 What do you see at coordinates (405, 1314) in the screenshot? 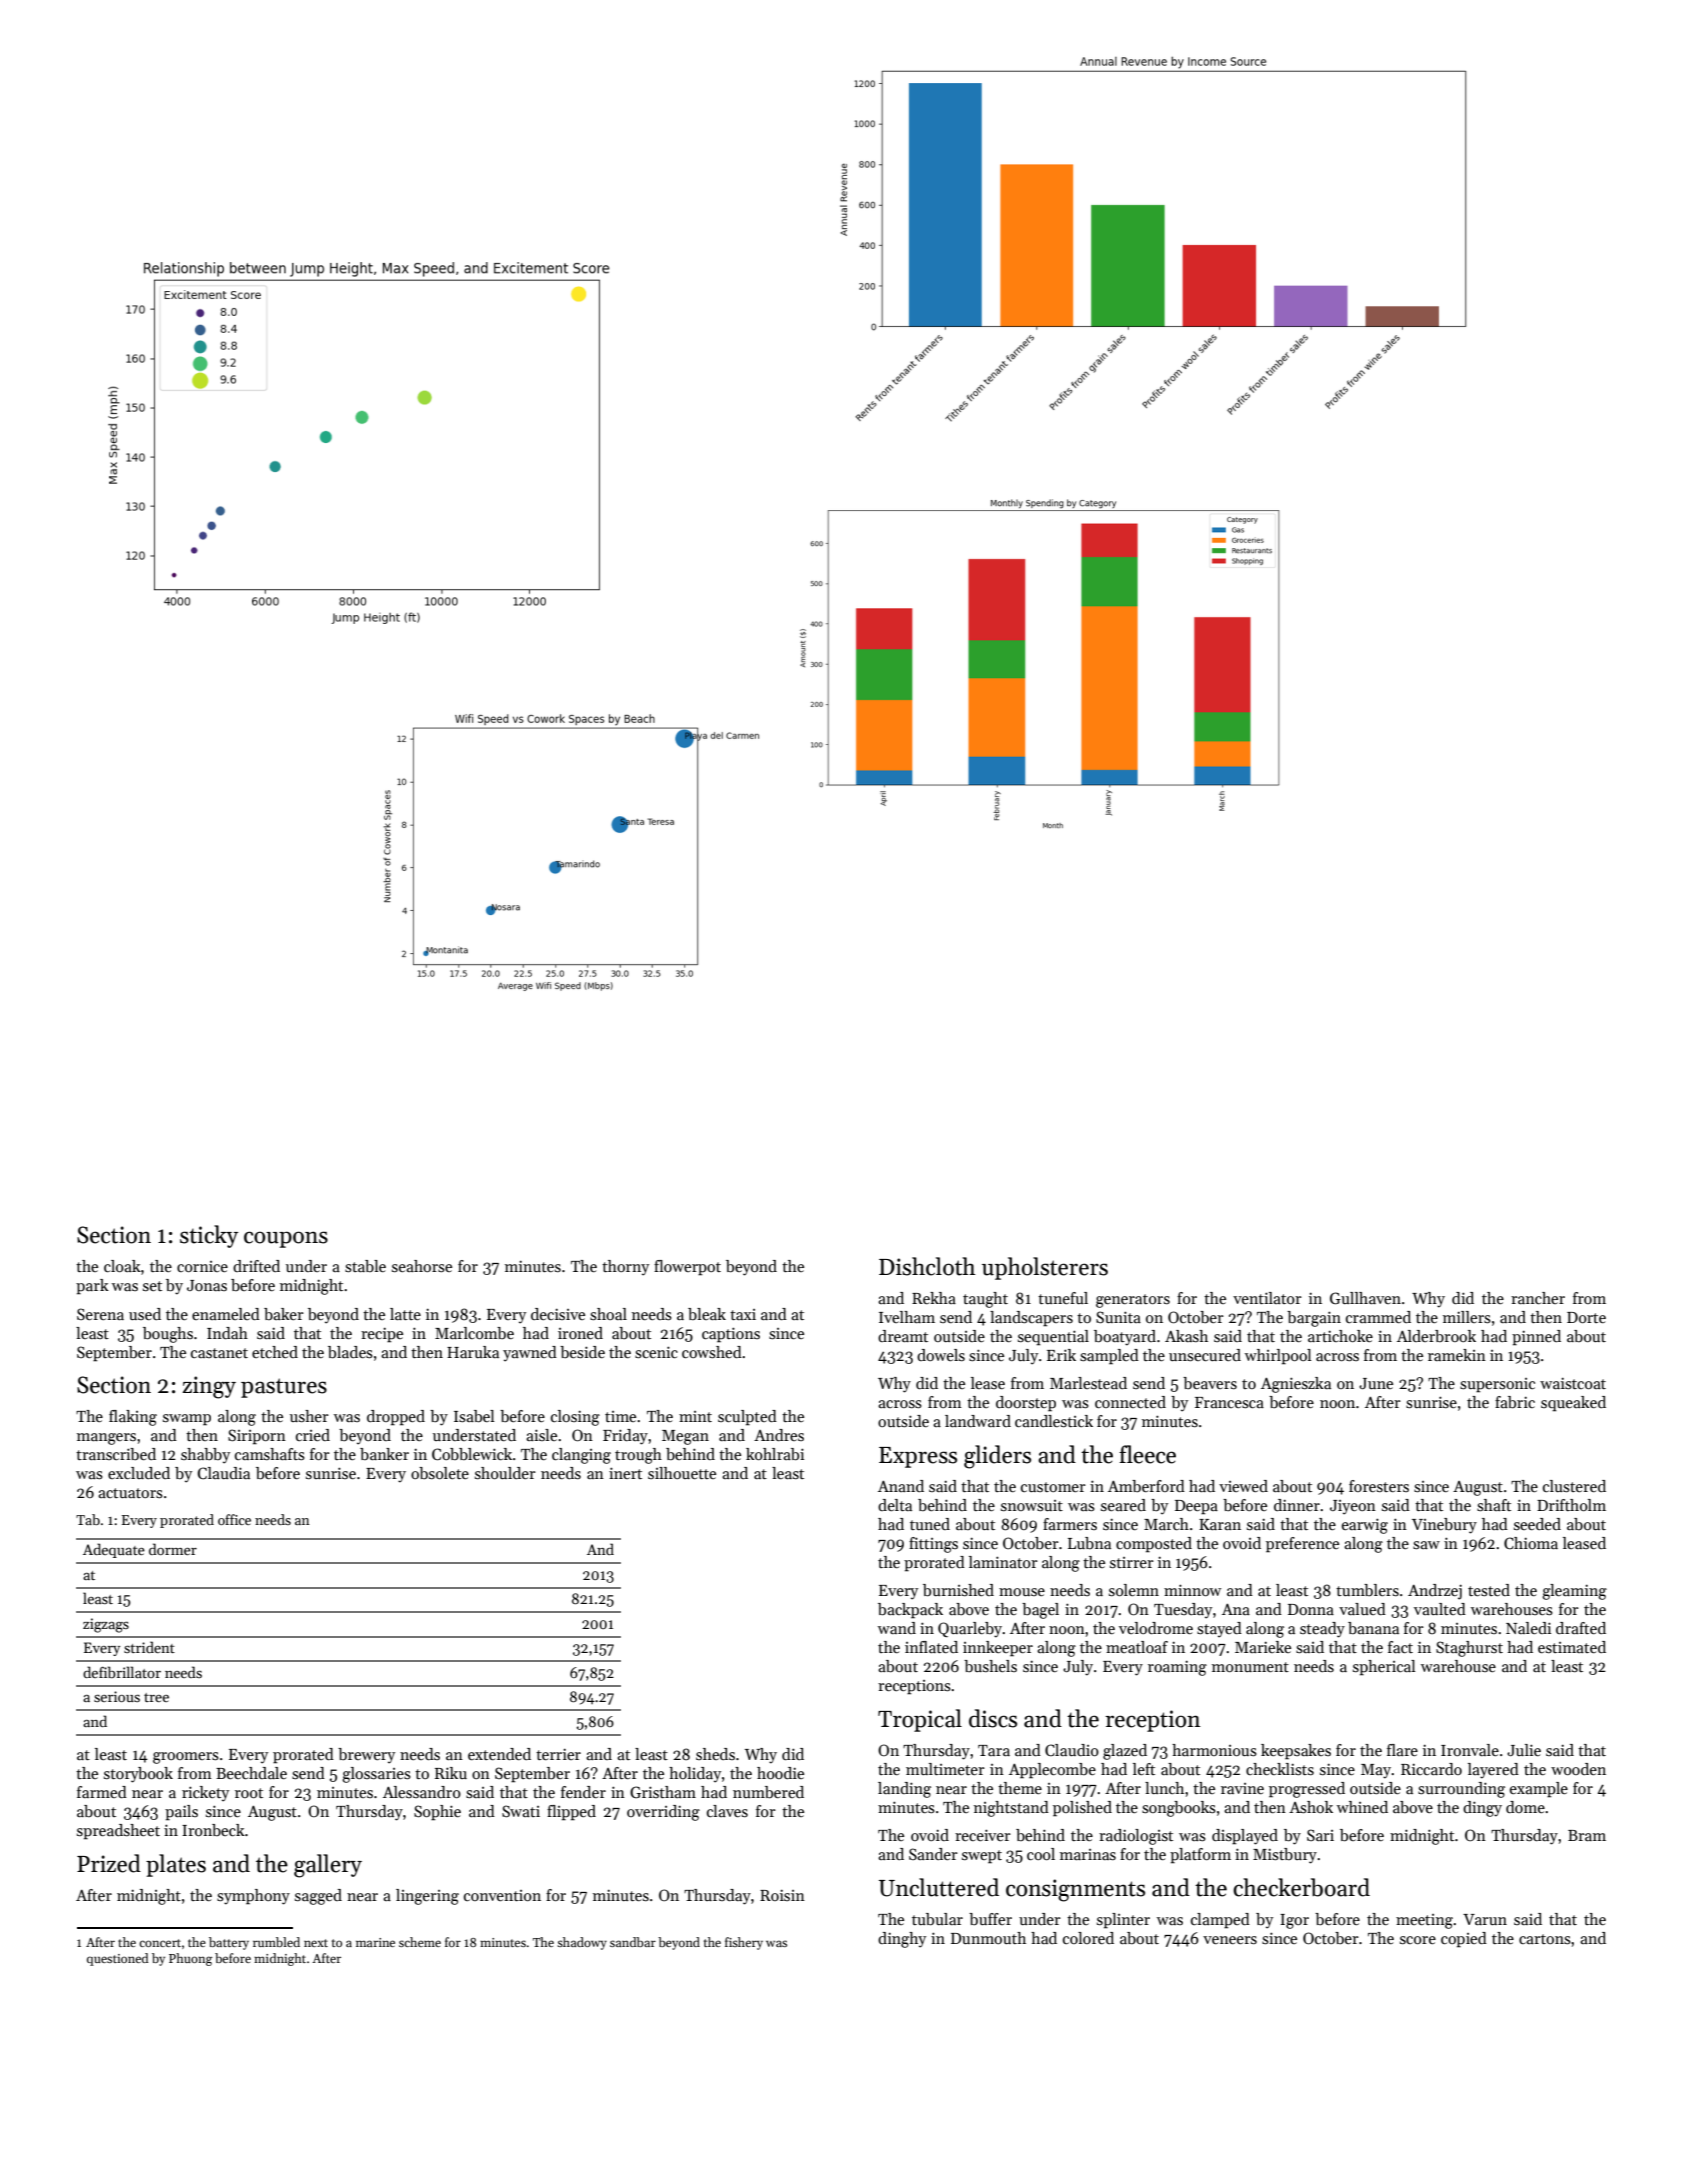
I see `latte` at bounding box center [405, 1314].
